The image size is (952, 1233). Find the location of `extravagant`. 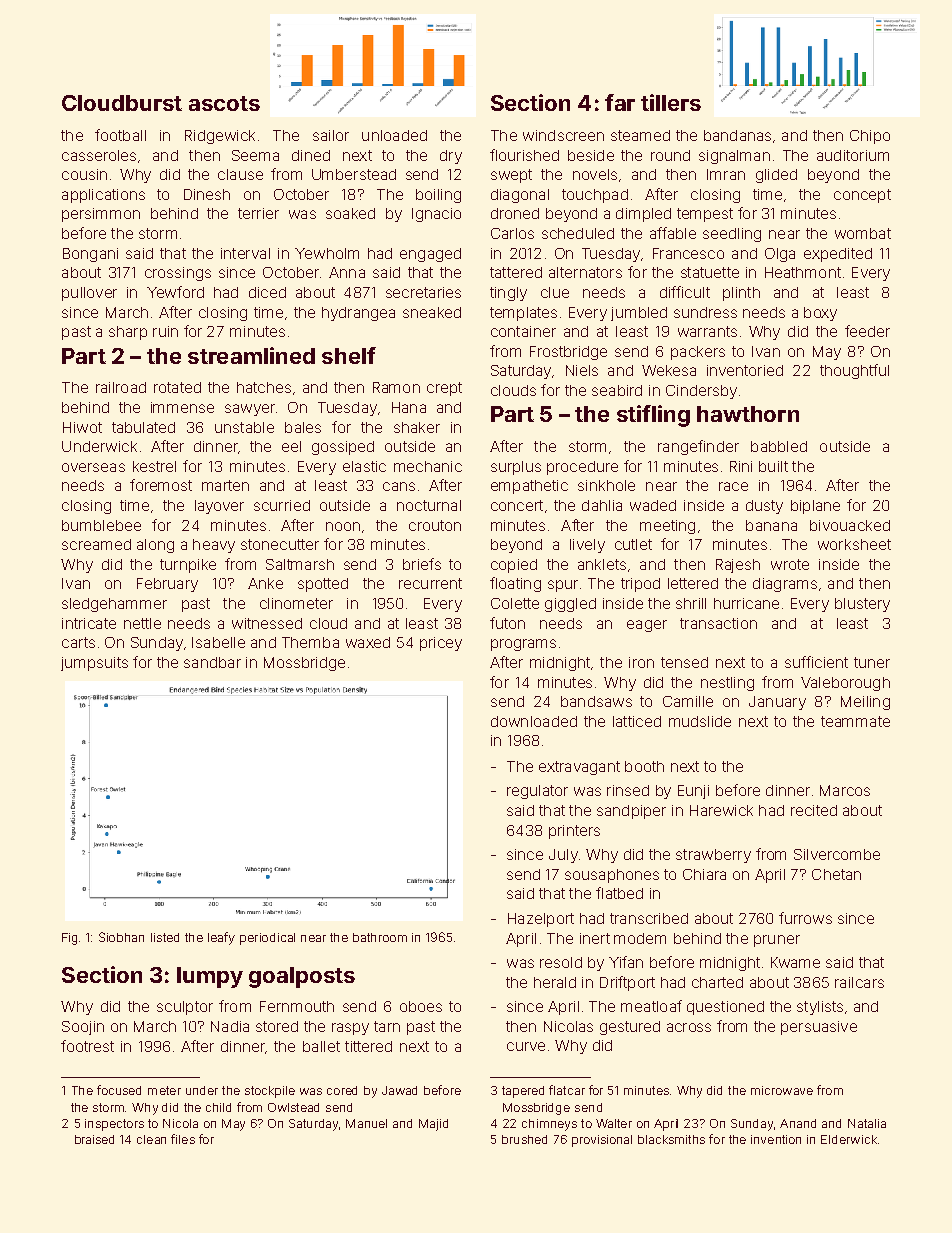

extravagant is located at coordinates (579, 768).
